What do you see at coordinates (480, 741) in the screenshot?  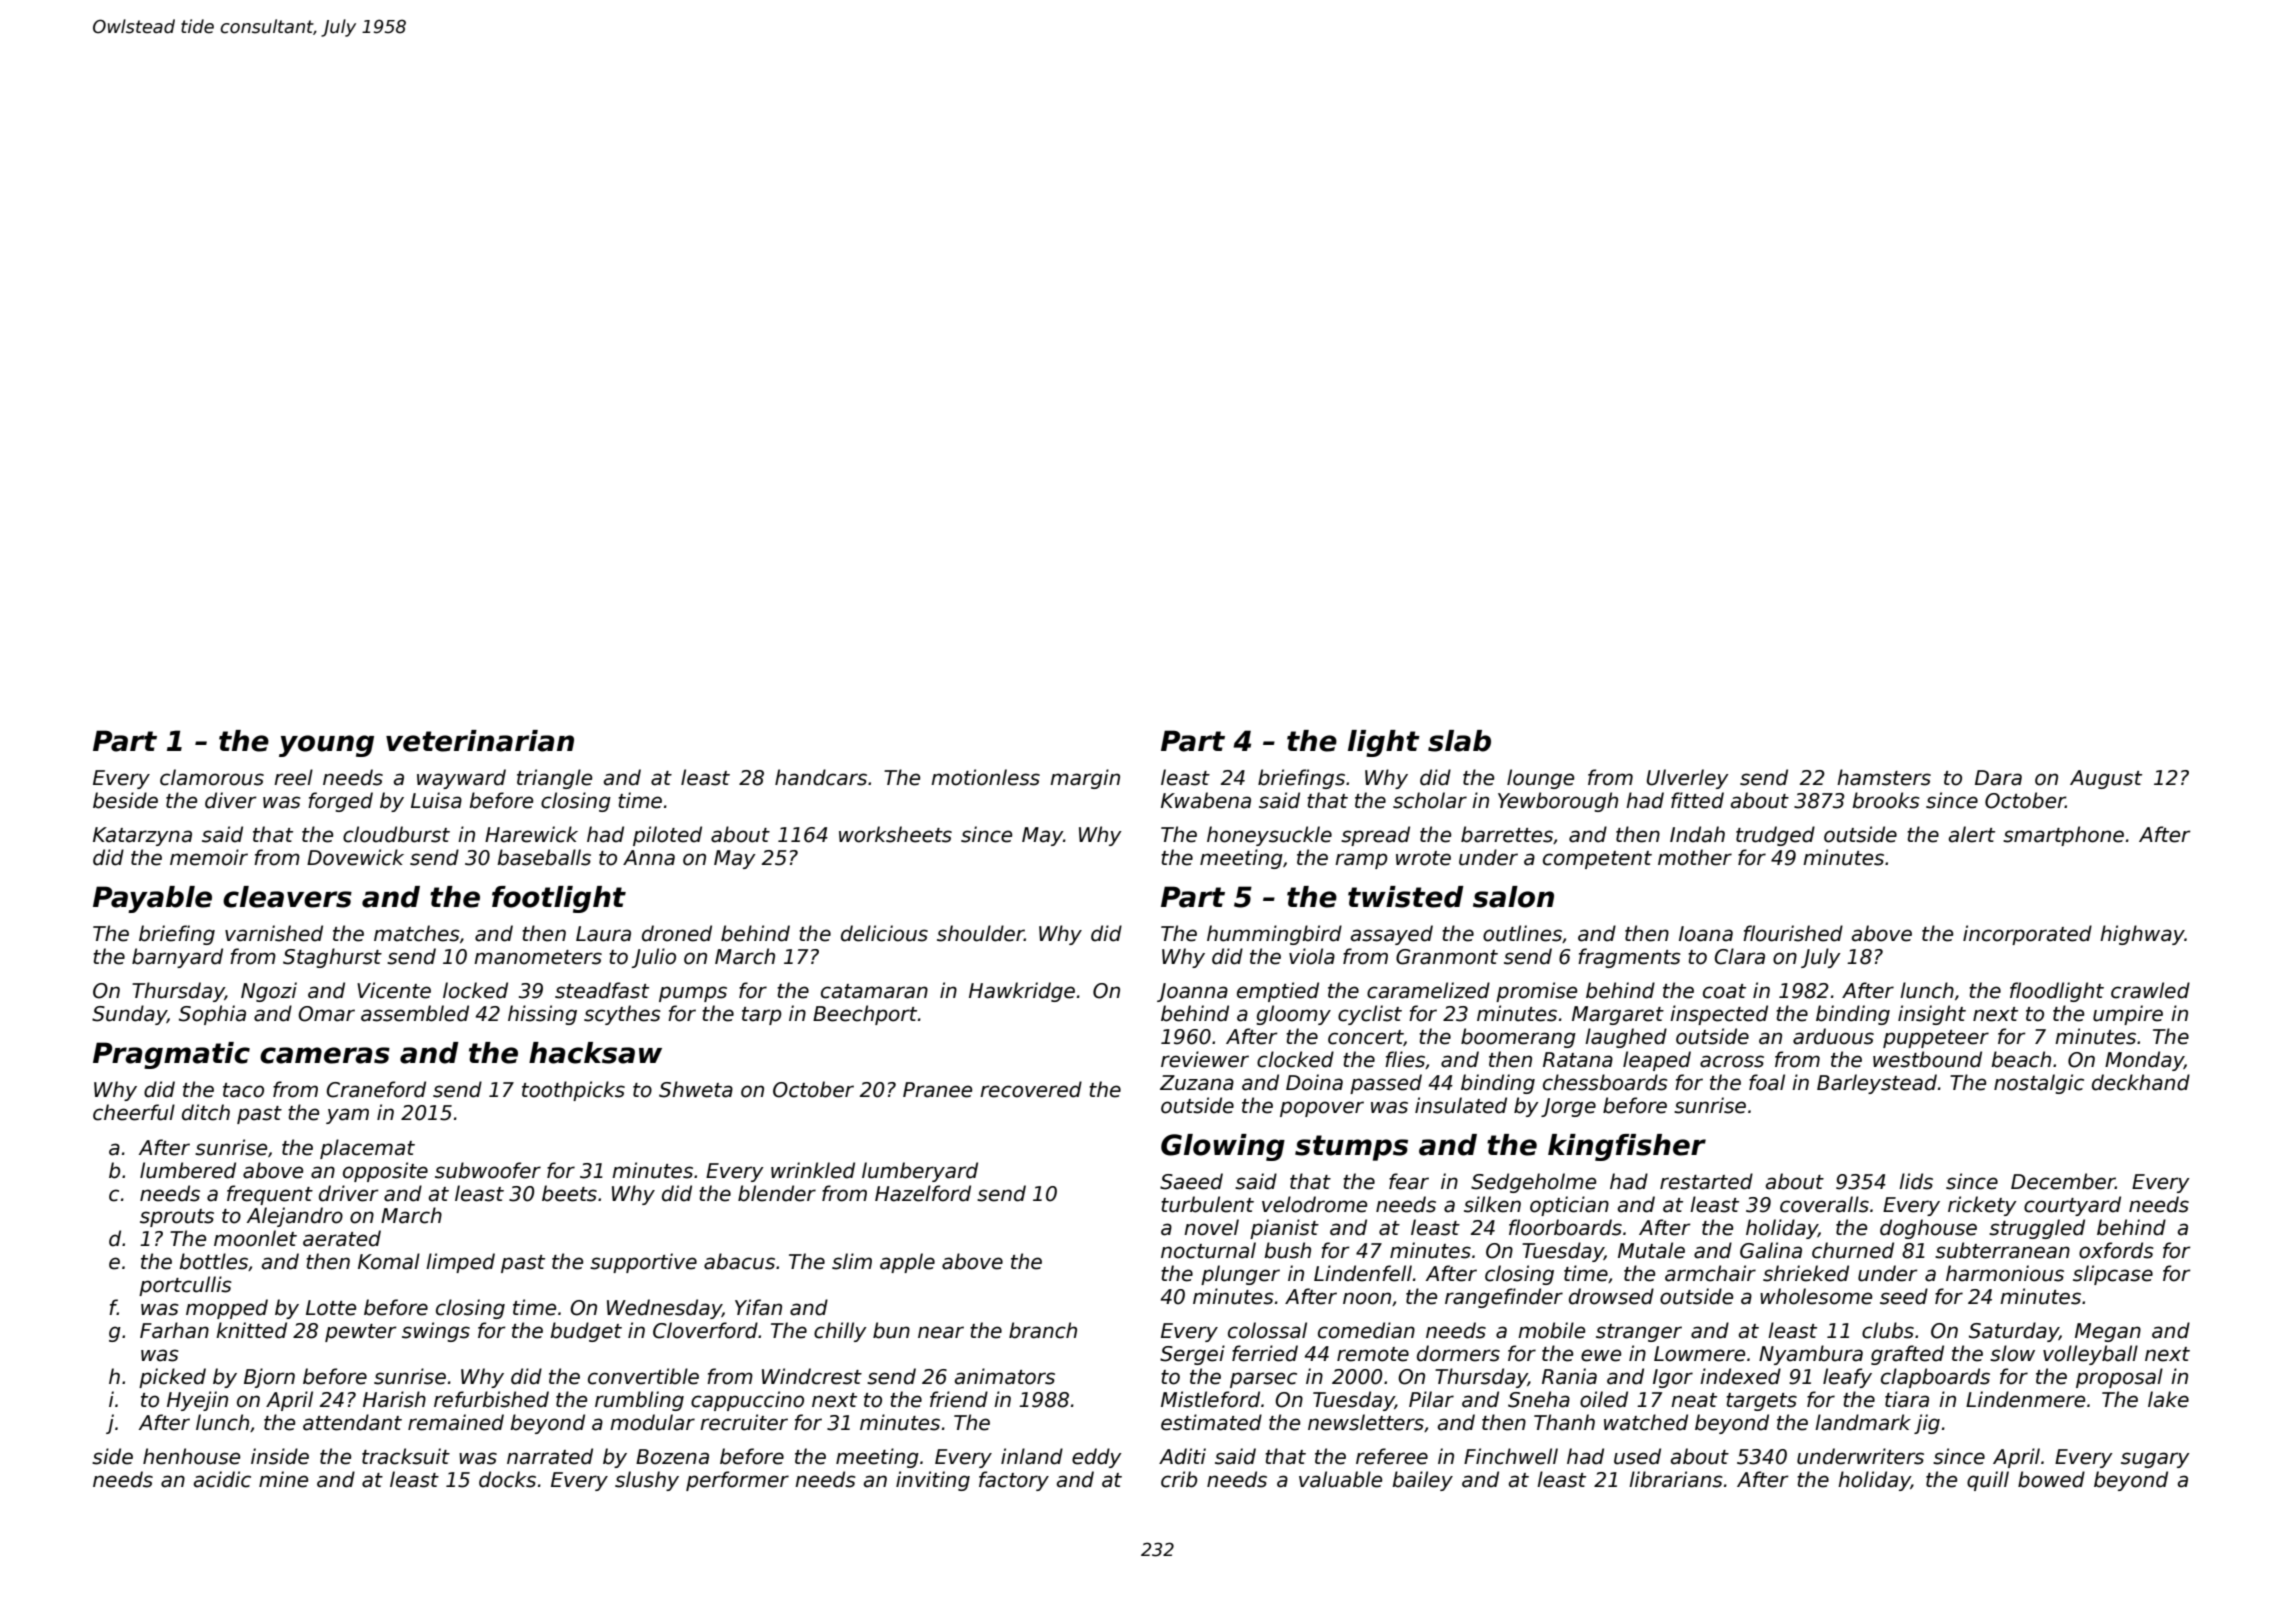 I see `veterinarian` at bounding box center [480, 741].
